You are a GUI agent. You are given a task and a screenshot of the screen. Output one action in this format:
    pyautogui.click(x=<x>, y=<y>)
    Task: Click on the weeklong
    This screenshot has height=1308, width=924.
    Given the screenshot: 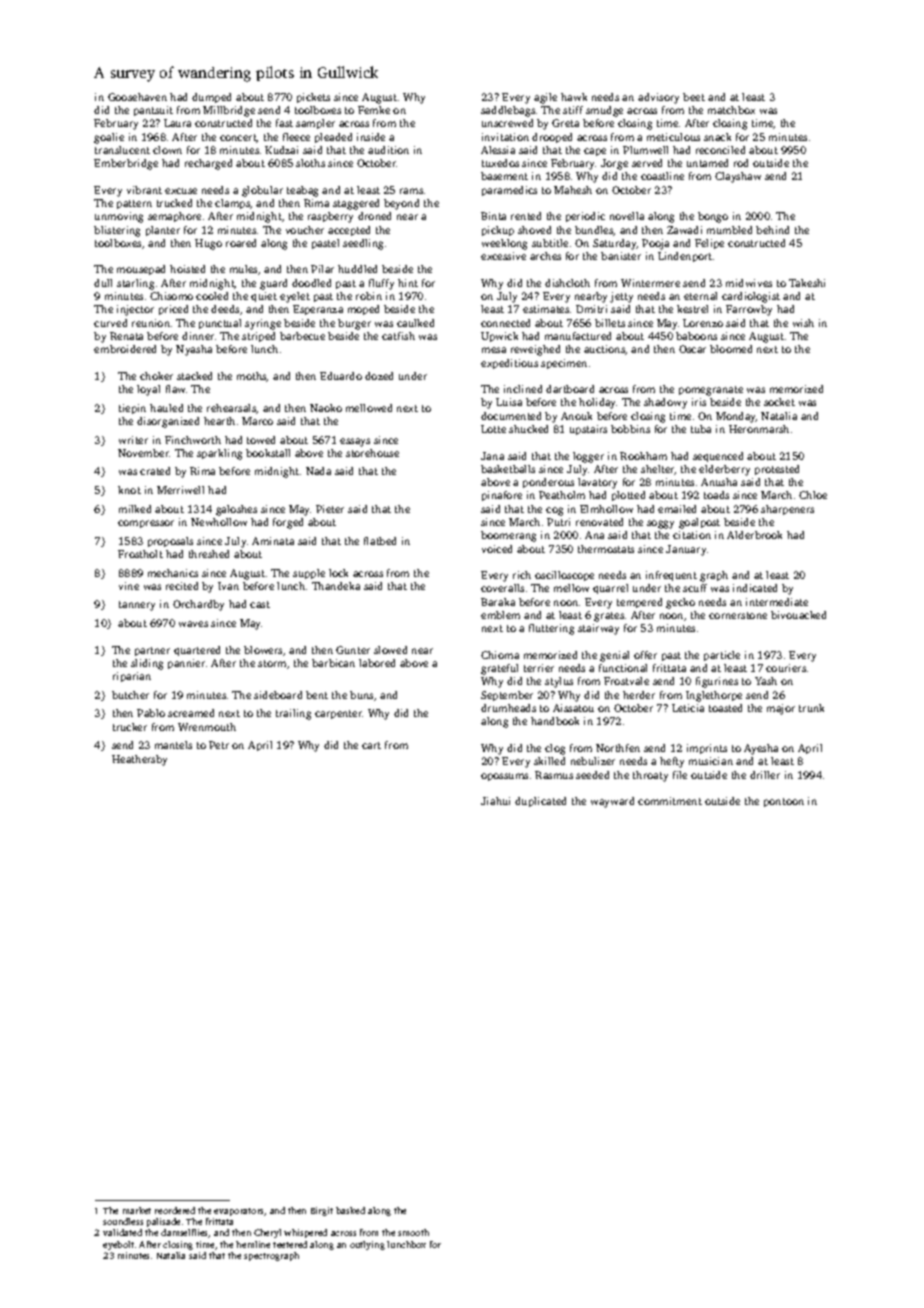 What is the action you would take?
    pyautogui.click(x=504, y=244)
